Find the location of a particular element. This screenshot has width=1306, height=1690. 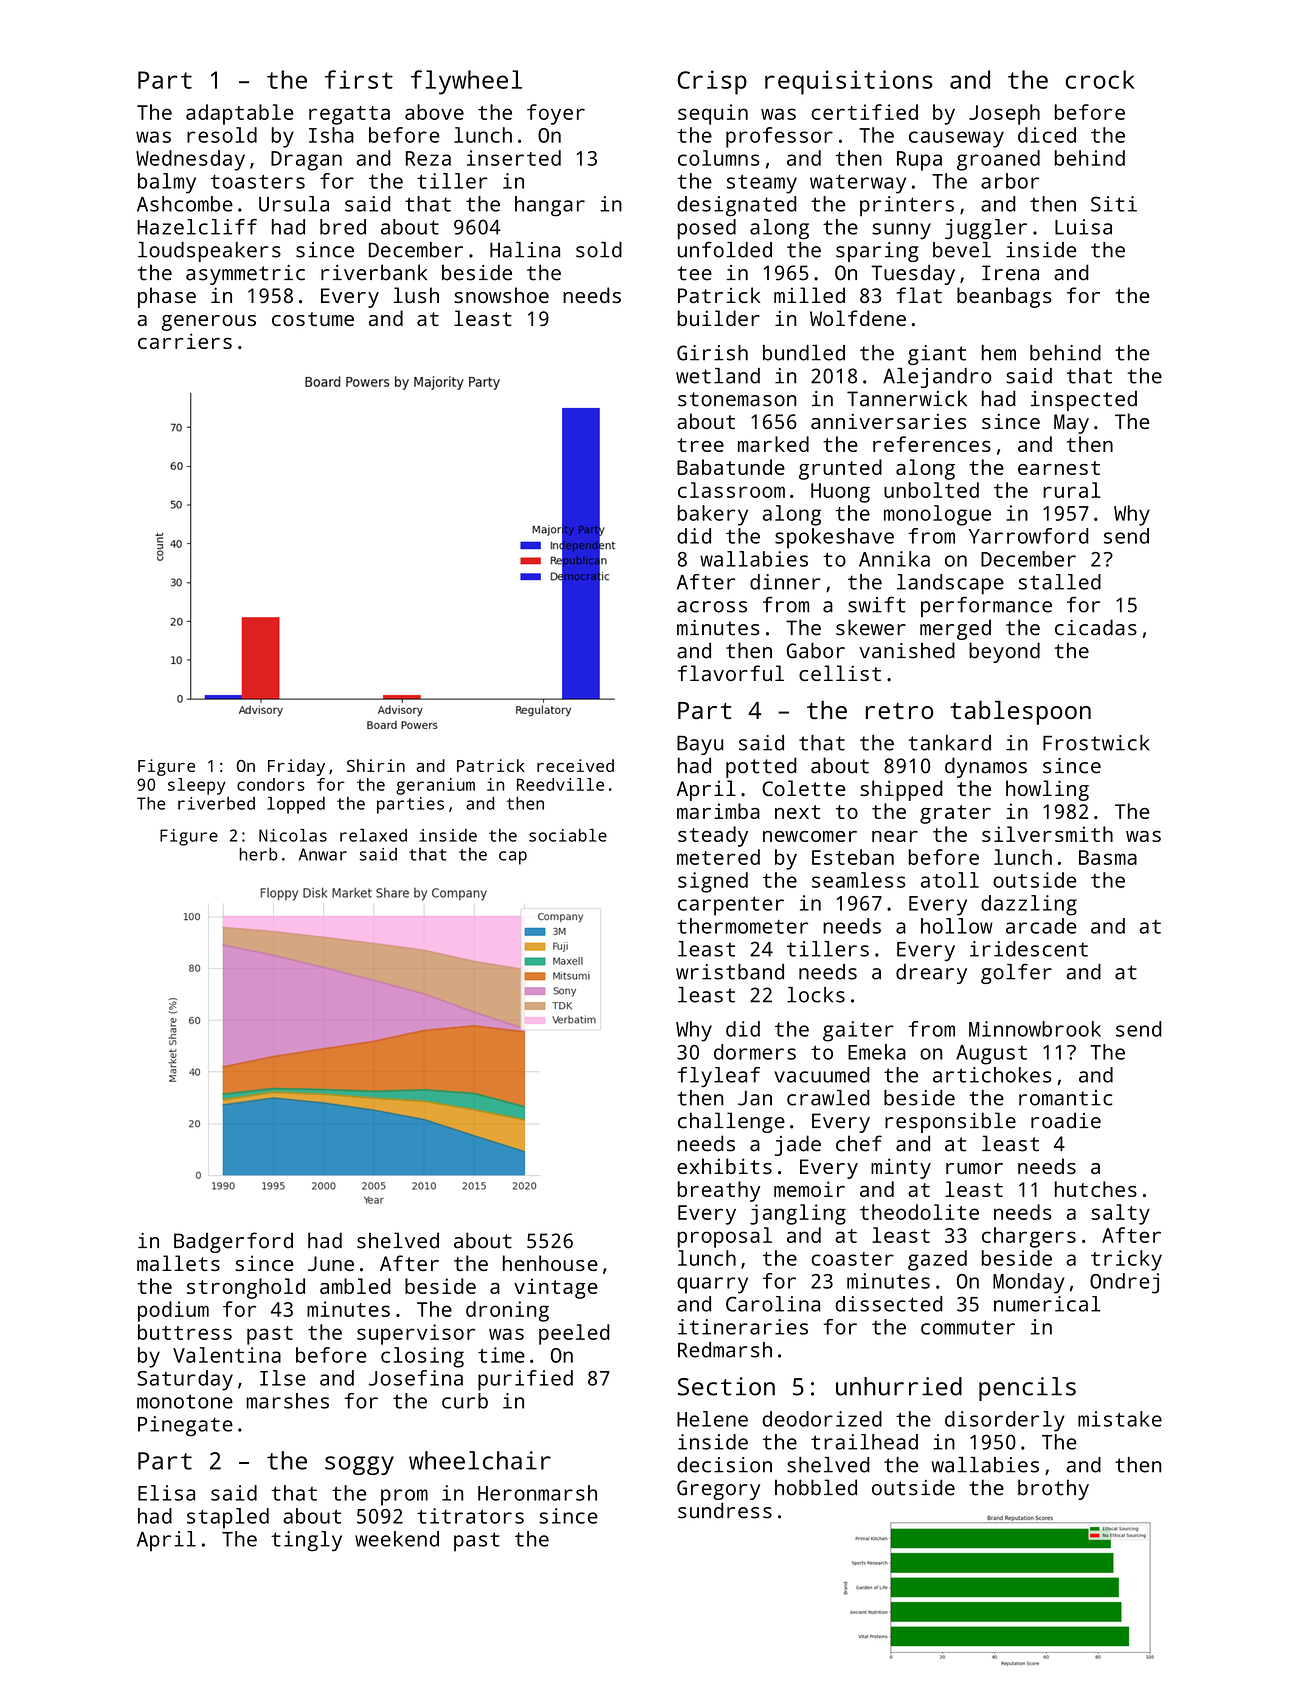

seamless is located at coordinates (859, 880).
